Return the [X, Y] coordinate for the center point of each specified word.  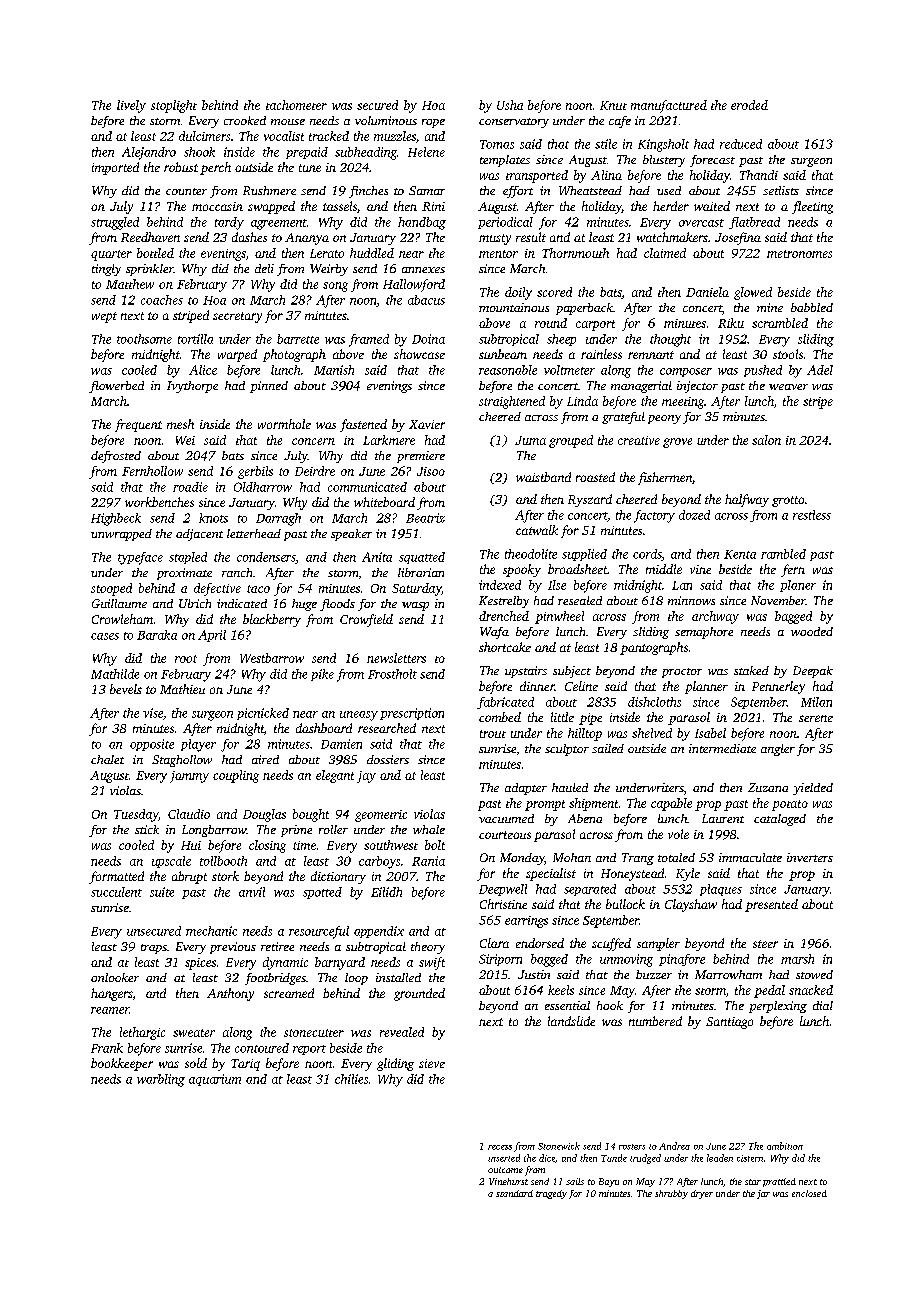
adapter [526, 789]
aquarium [215, 1080]
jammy [189, 777]
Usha [510, 105]
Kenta [740, 554]
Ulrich [195, 603]
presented [771, 905]
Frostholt [392, 674]
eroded [749, 105]
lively [131, 106]
